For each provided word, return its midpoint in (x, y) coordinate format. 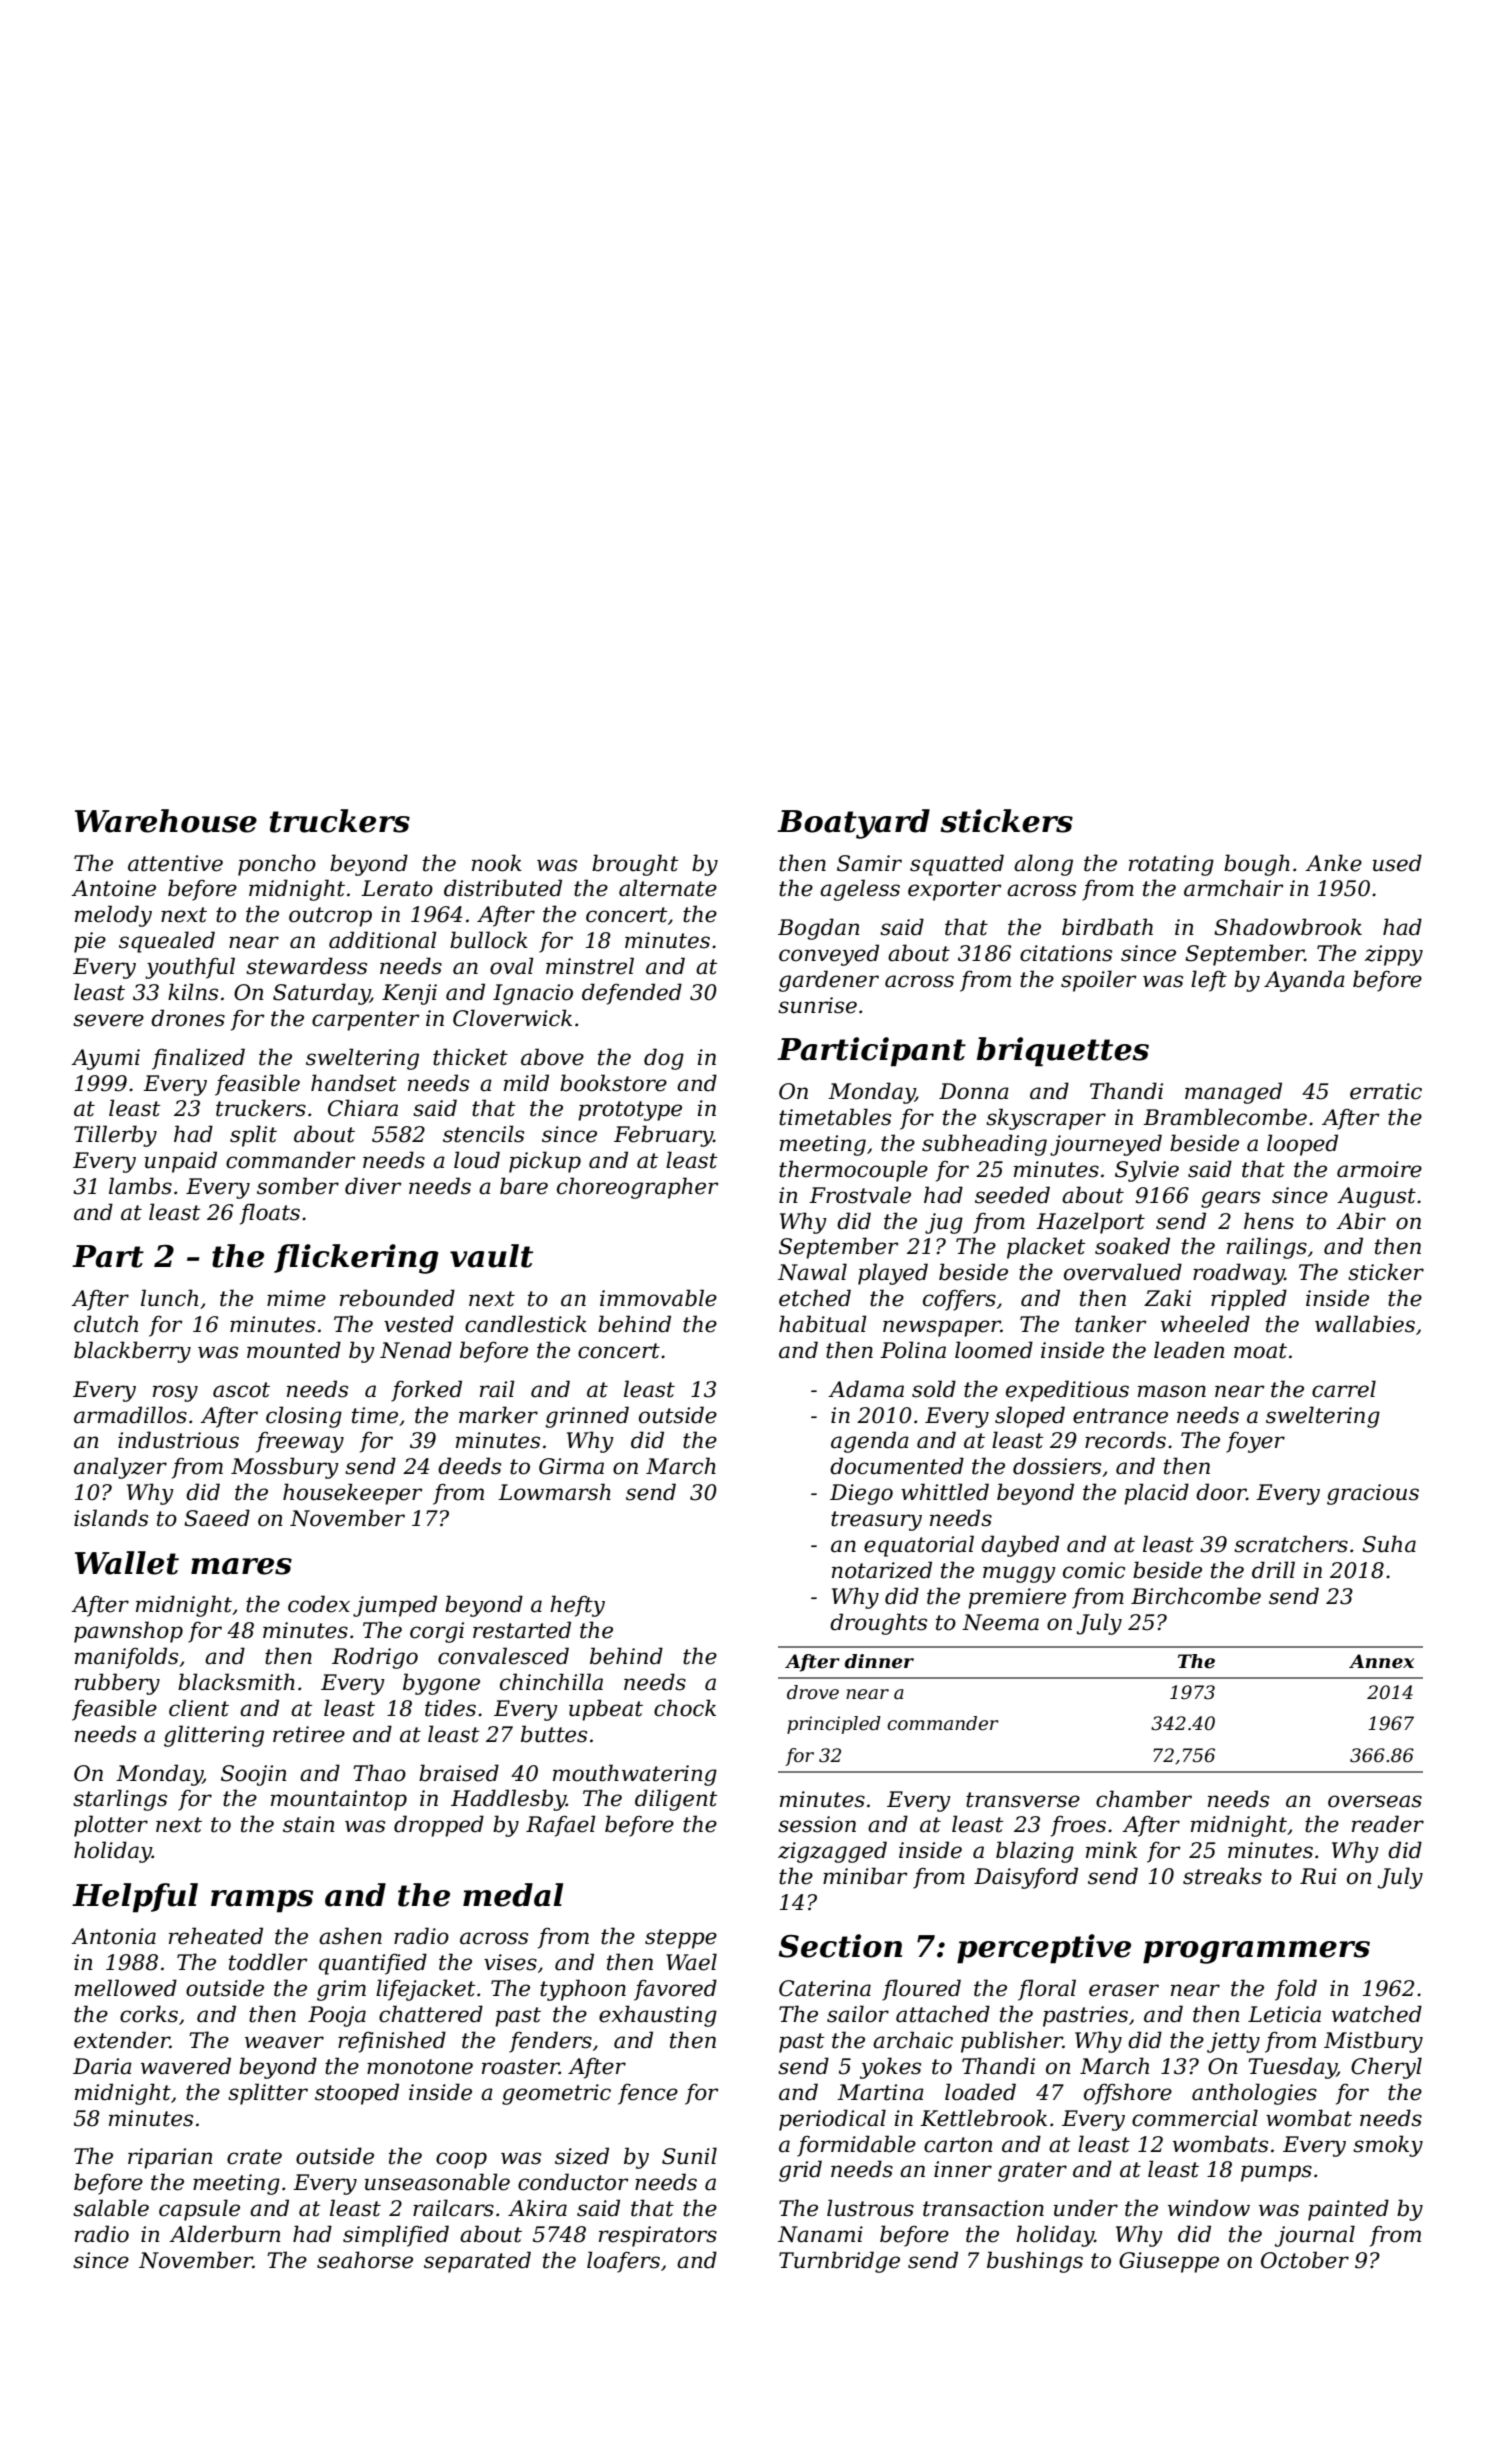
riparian (170, 2158)
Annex (1381, 1661)
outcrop (330, 917)
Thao (379, 1773)
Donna (974, 1091)
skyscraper (1046, 1119)
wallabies (1365, 1324)
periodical (832, 2120)
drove (813, 1692)
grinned (587, 1417)
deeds (469, 1466)
